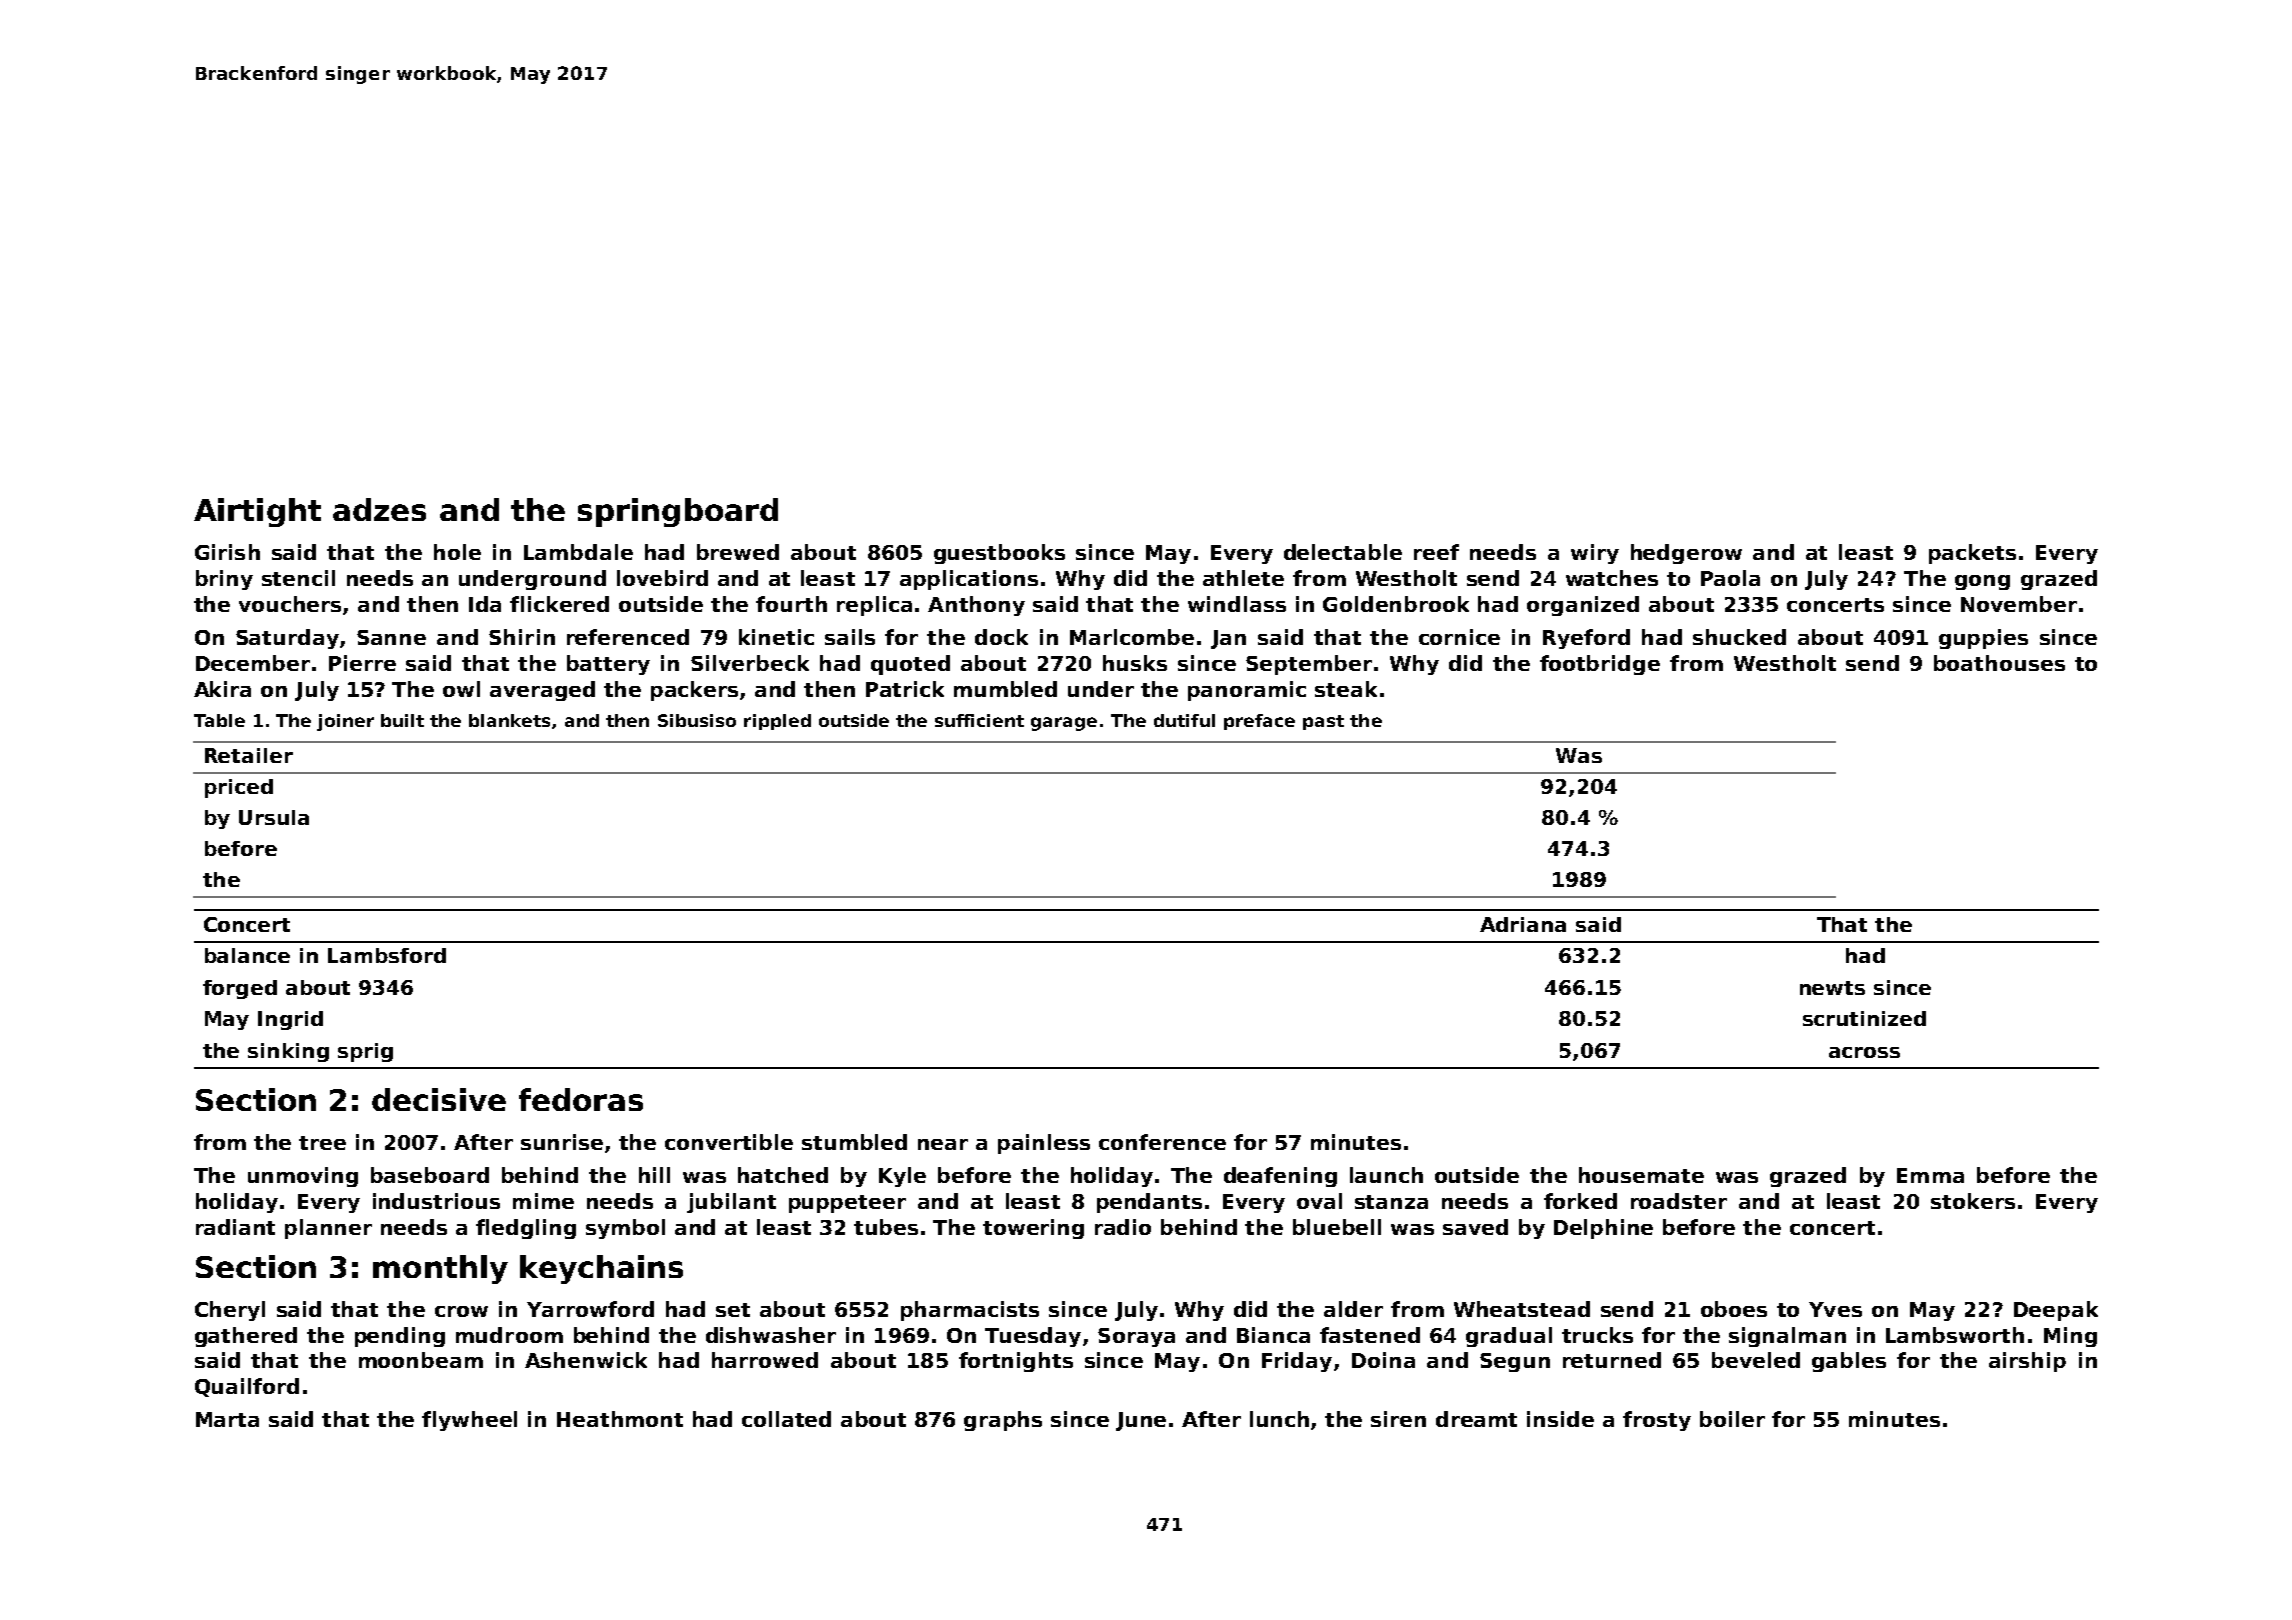  Describe the element at coordinates (1972, 554) in the screenshot. I see `packets` at that location.
